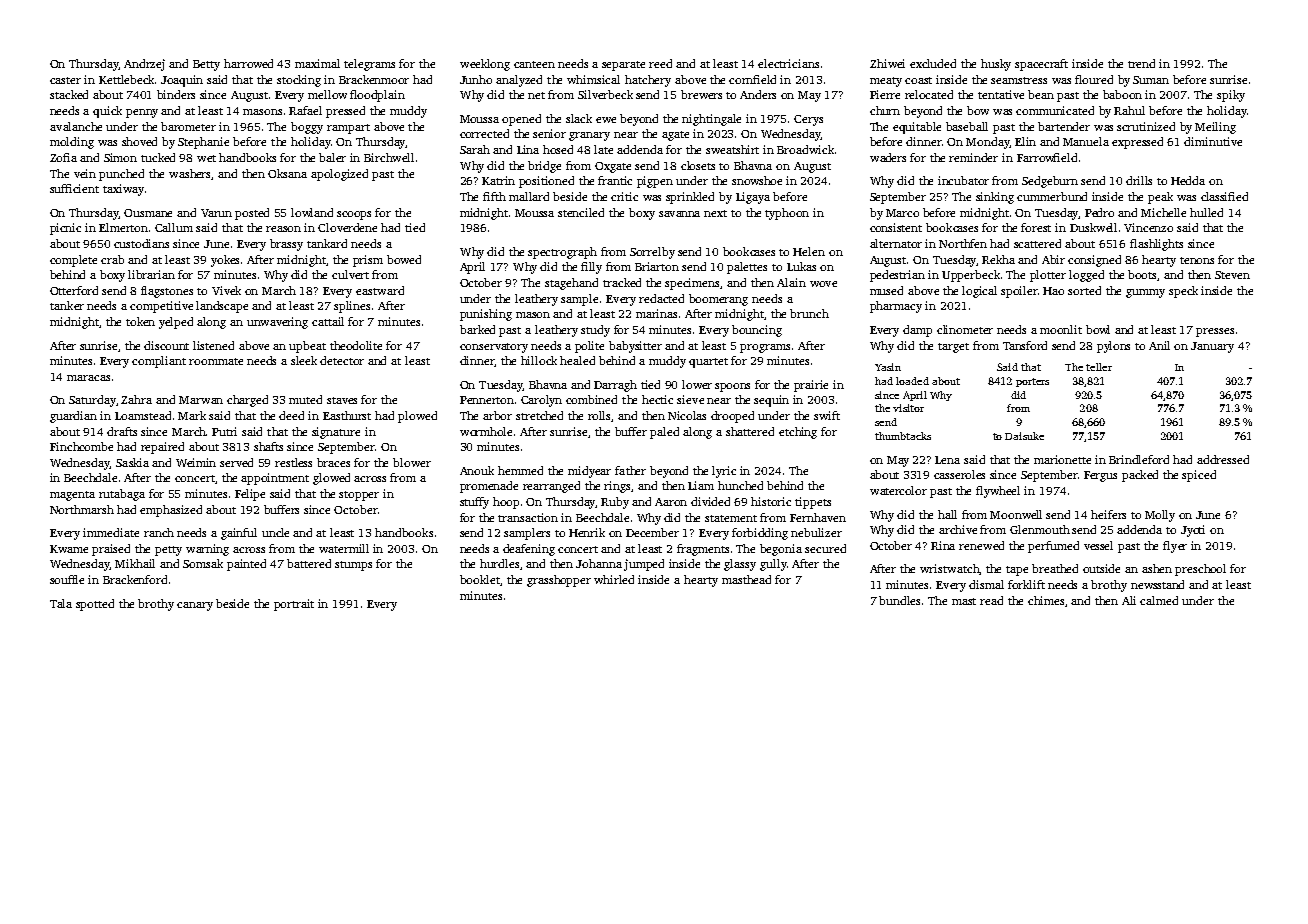 Image resolution: width=1308 pixels, height=924 pixels. Describe the element at coordinates (159, 362) in the image. I see `compliant` at that location.
